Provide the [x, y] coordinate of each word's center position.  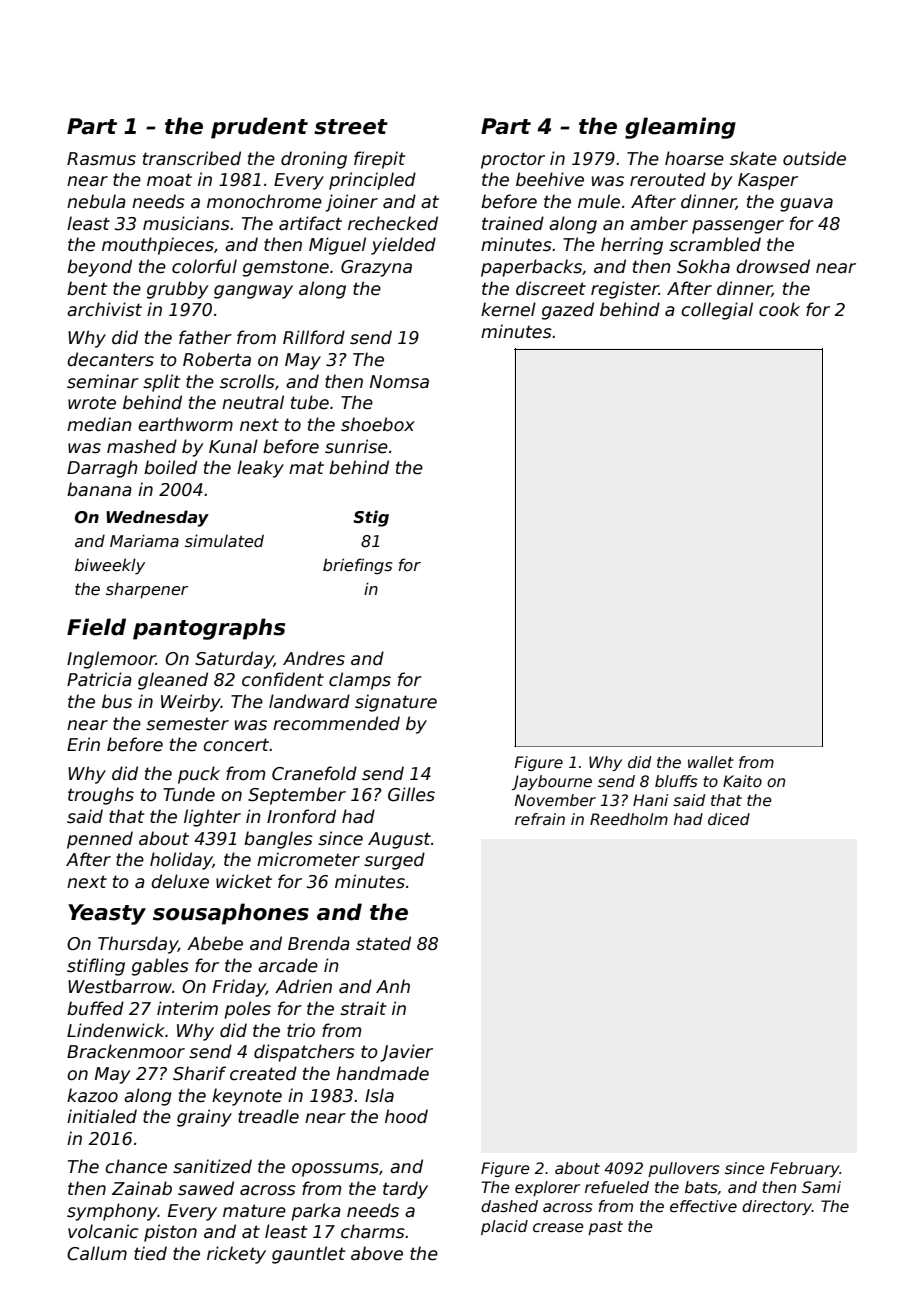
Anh [393, 986]
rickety [236, 1255]
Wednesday [157, 518]
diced [729, 819]
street [351, 127]
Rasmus [101, 159]
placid [504, 1227]
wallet [711, 762]
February [805, 1169]
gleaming [680, 128]
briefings [358, 566]
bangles [278, 840]
